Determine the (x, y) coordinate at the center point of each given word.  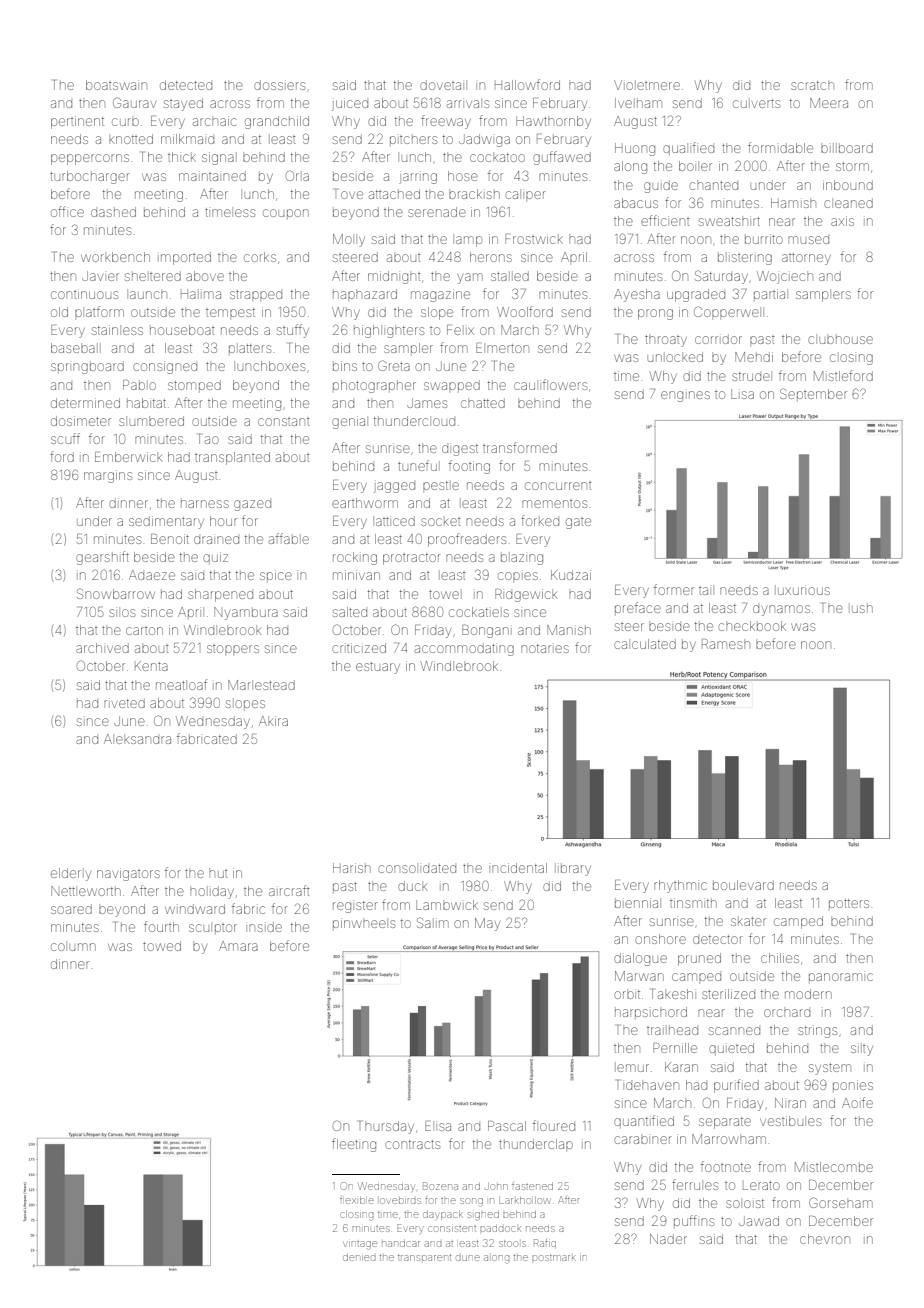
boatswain (116, 85)
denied (359, 1257)
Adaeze (152, 575)
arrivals (468, 104)
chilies (780, 958)
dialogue (640, 959)
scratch (812, 85)
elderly (71, 874)
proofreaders (467, 540)
